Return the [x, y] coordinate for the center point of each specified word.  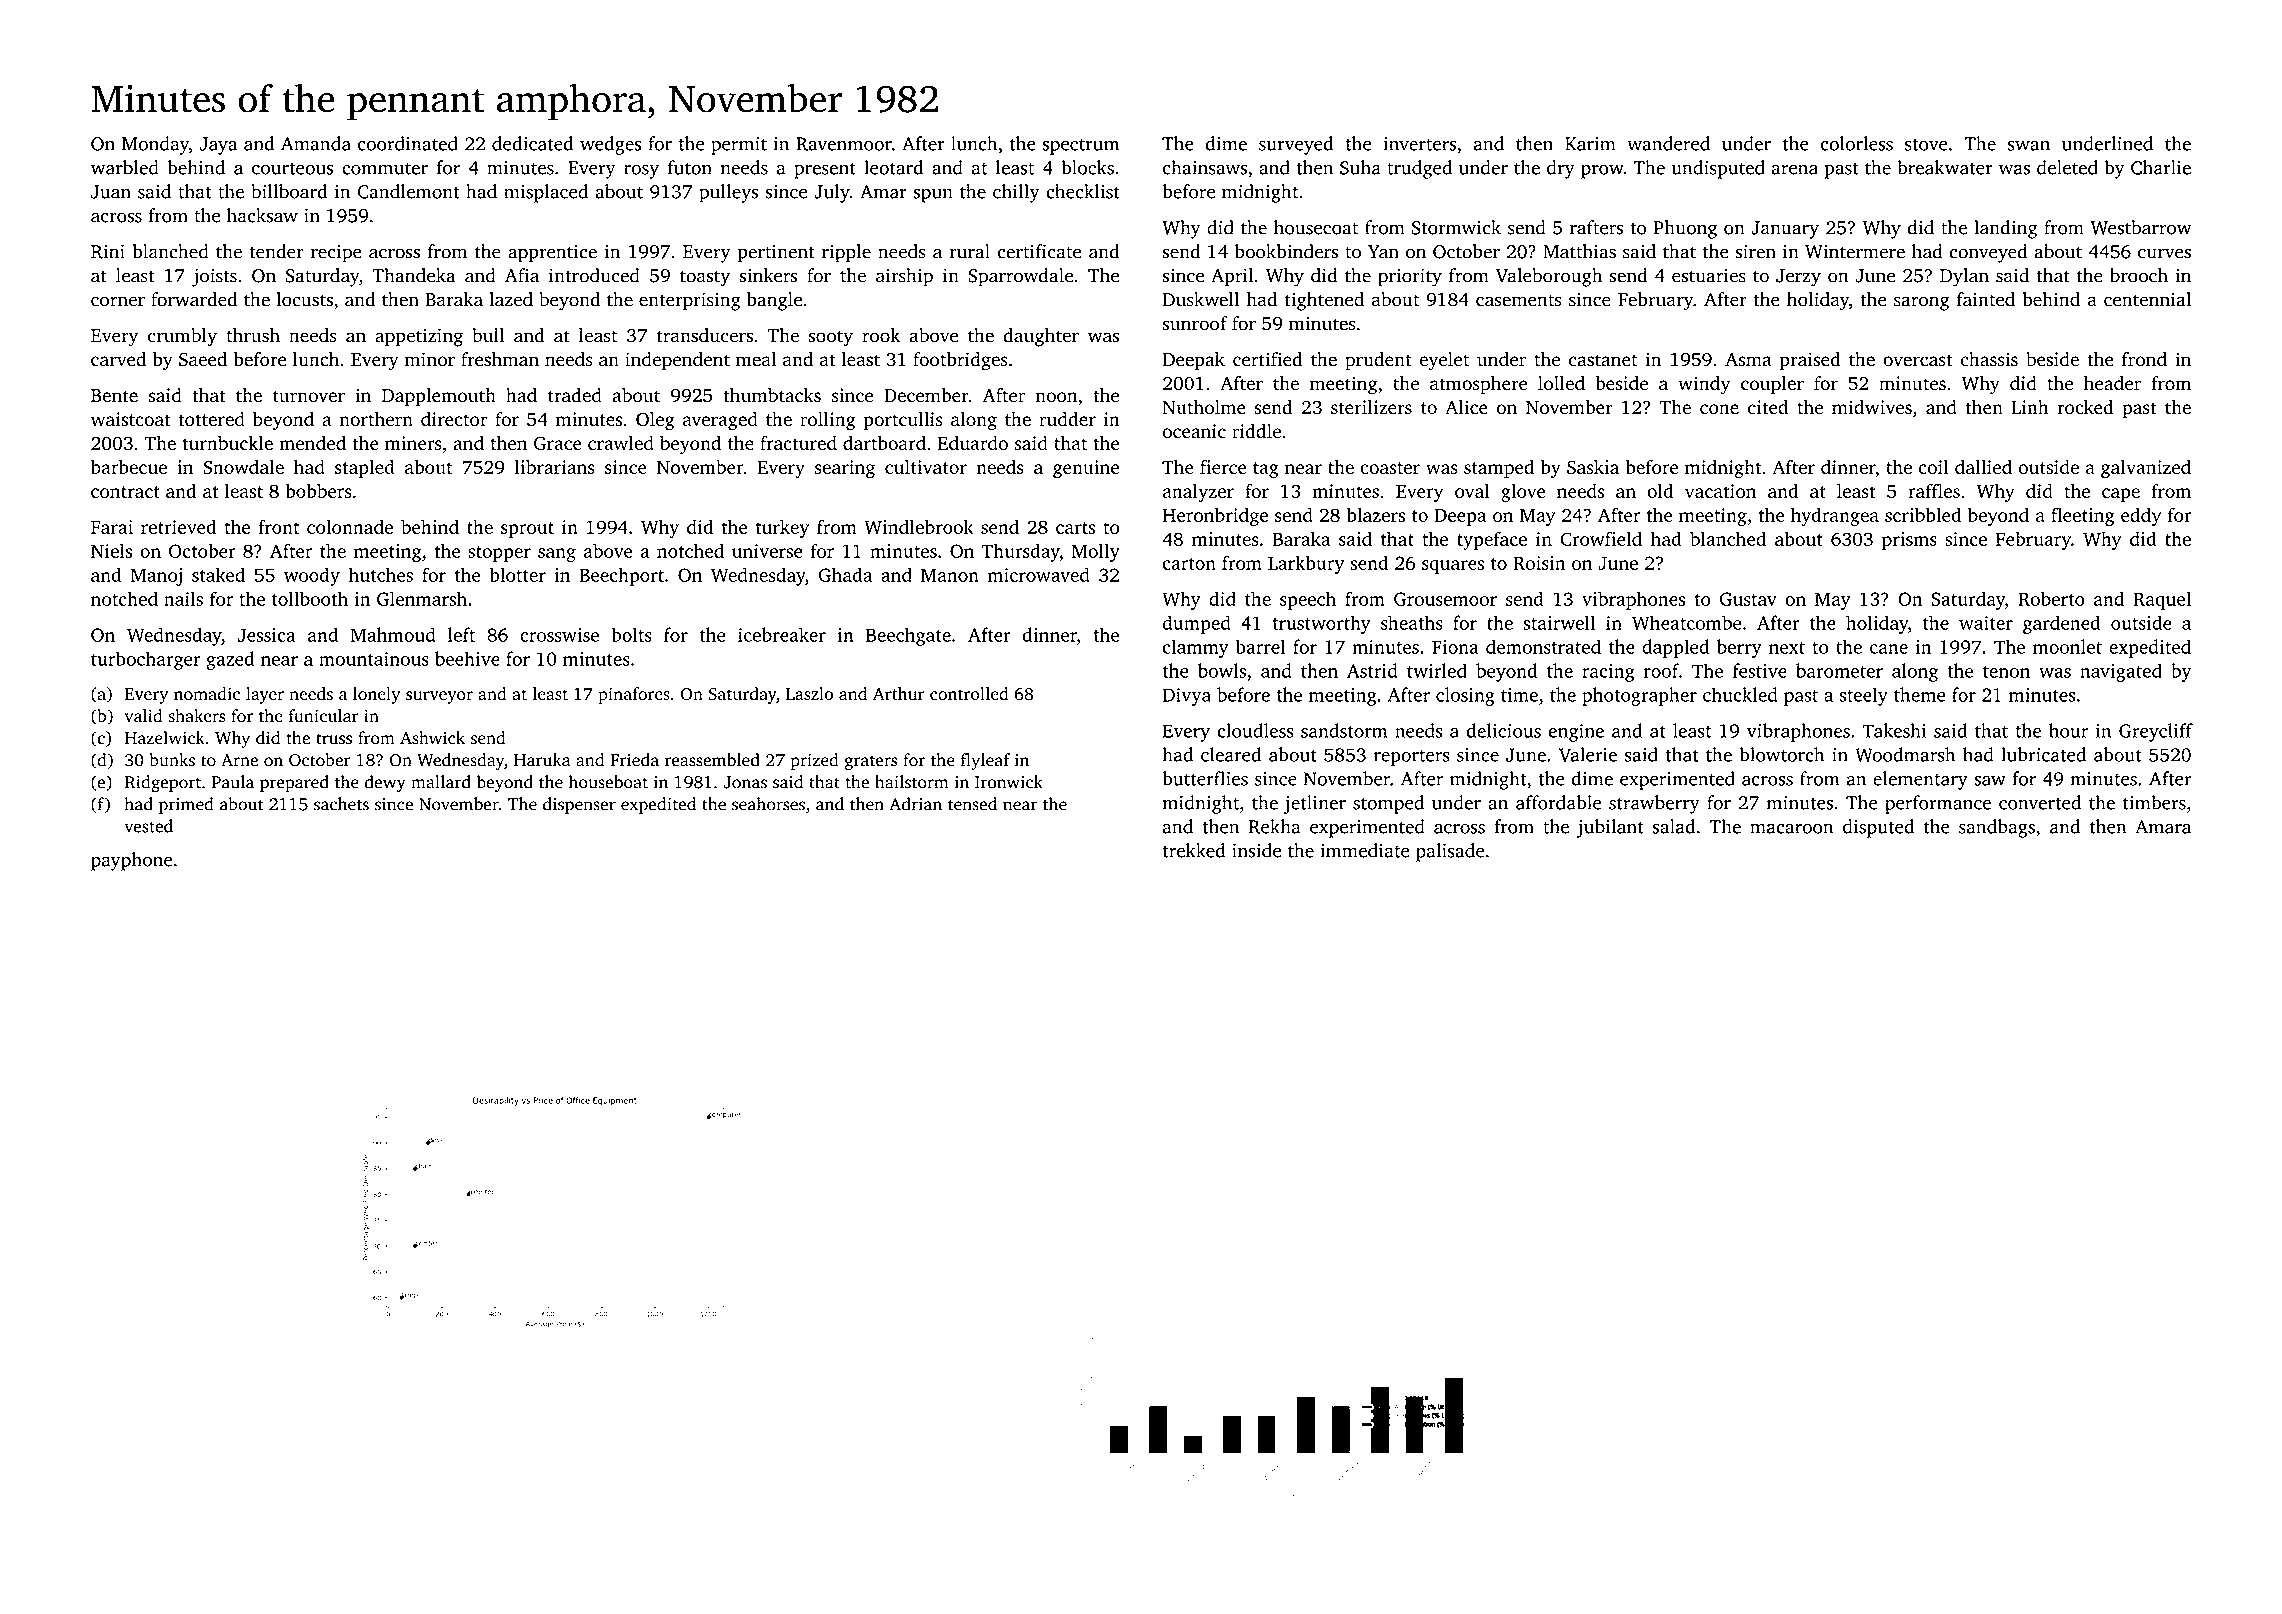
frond [2144, 359]
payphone [132, 861]
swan [2029, 146]
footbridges [960, 361]
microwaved [1039, 574]
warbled [125, 167]
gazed [230, 660]
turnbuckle [227, 443]
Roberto [2051, 598]
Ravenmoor [844, 144]
